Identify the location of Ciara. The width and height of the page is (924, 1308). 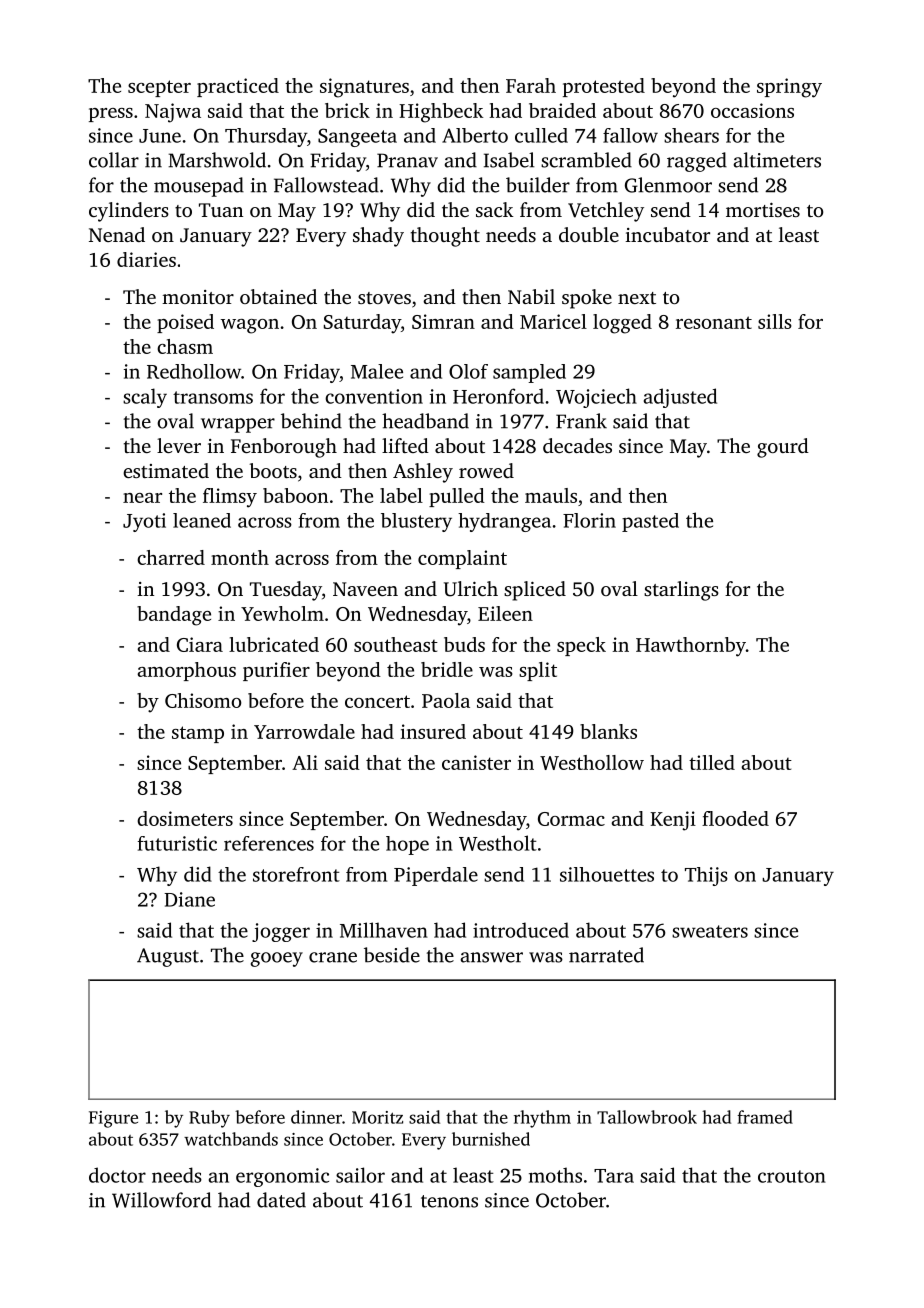
(200, 644).
